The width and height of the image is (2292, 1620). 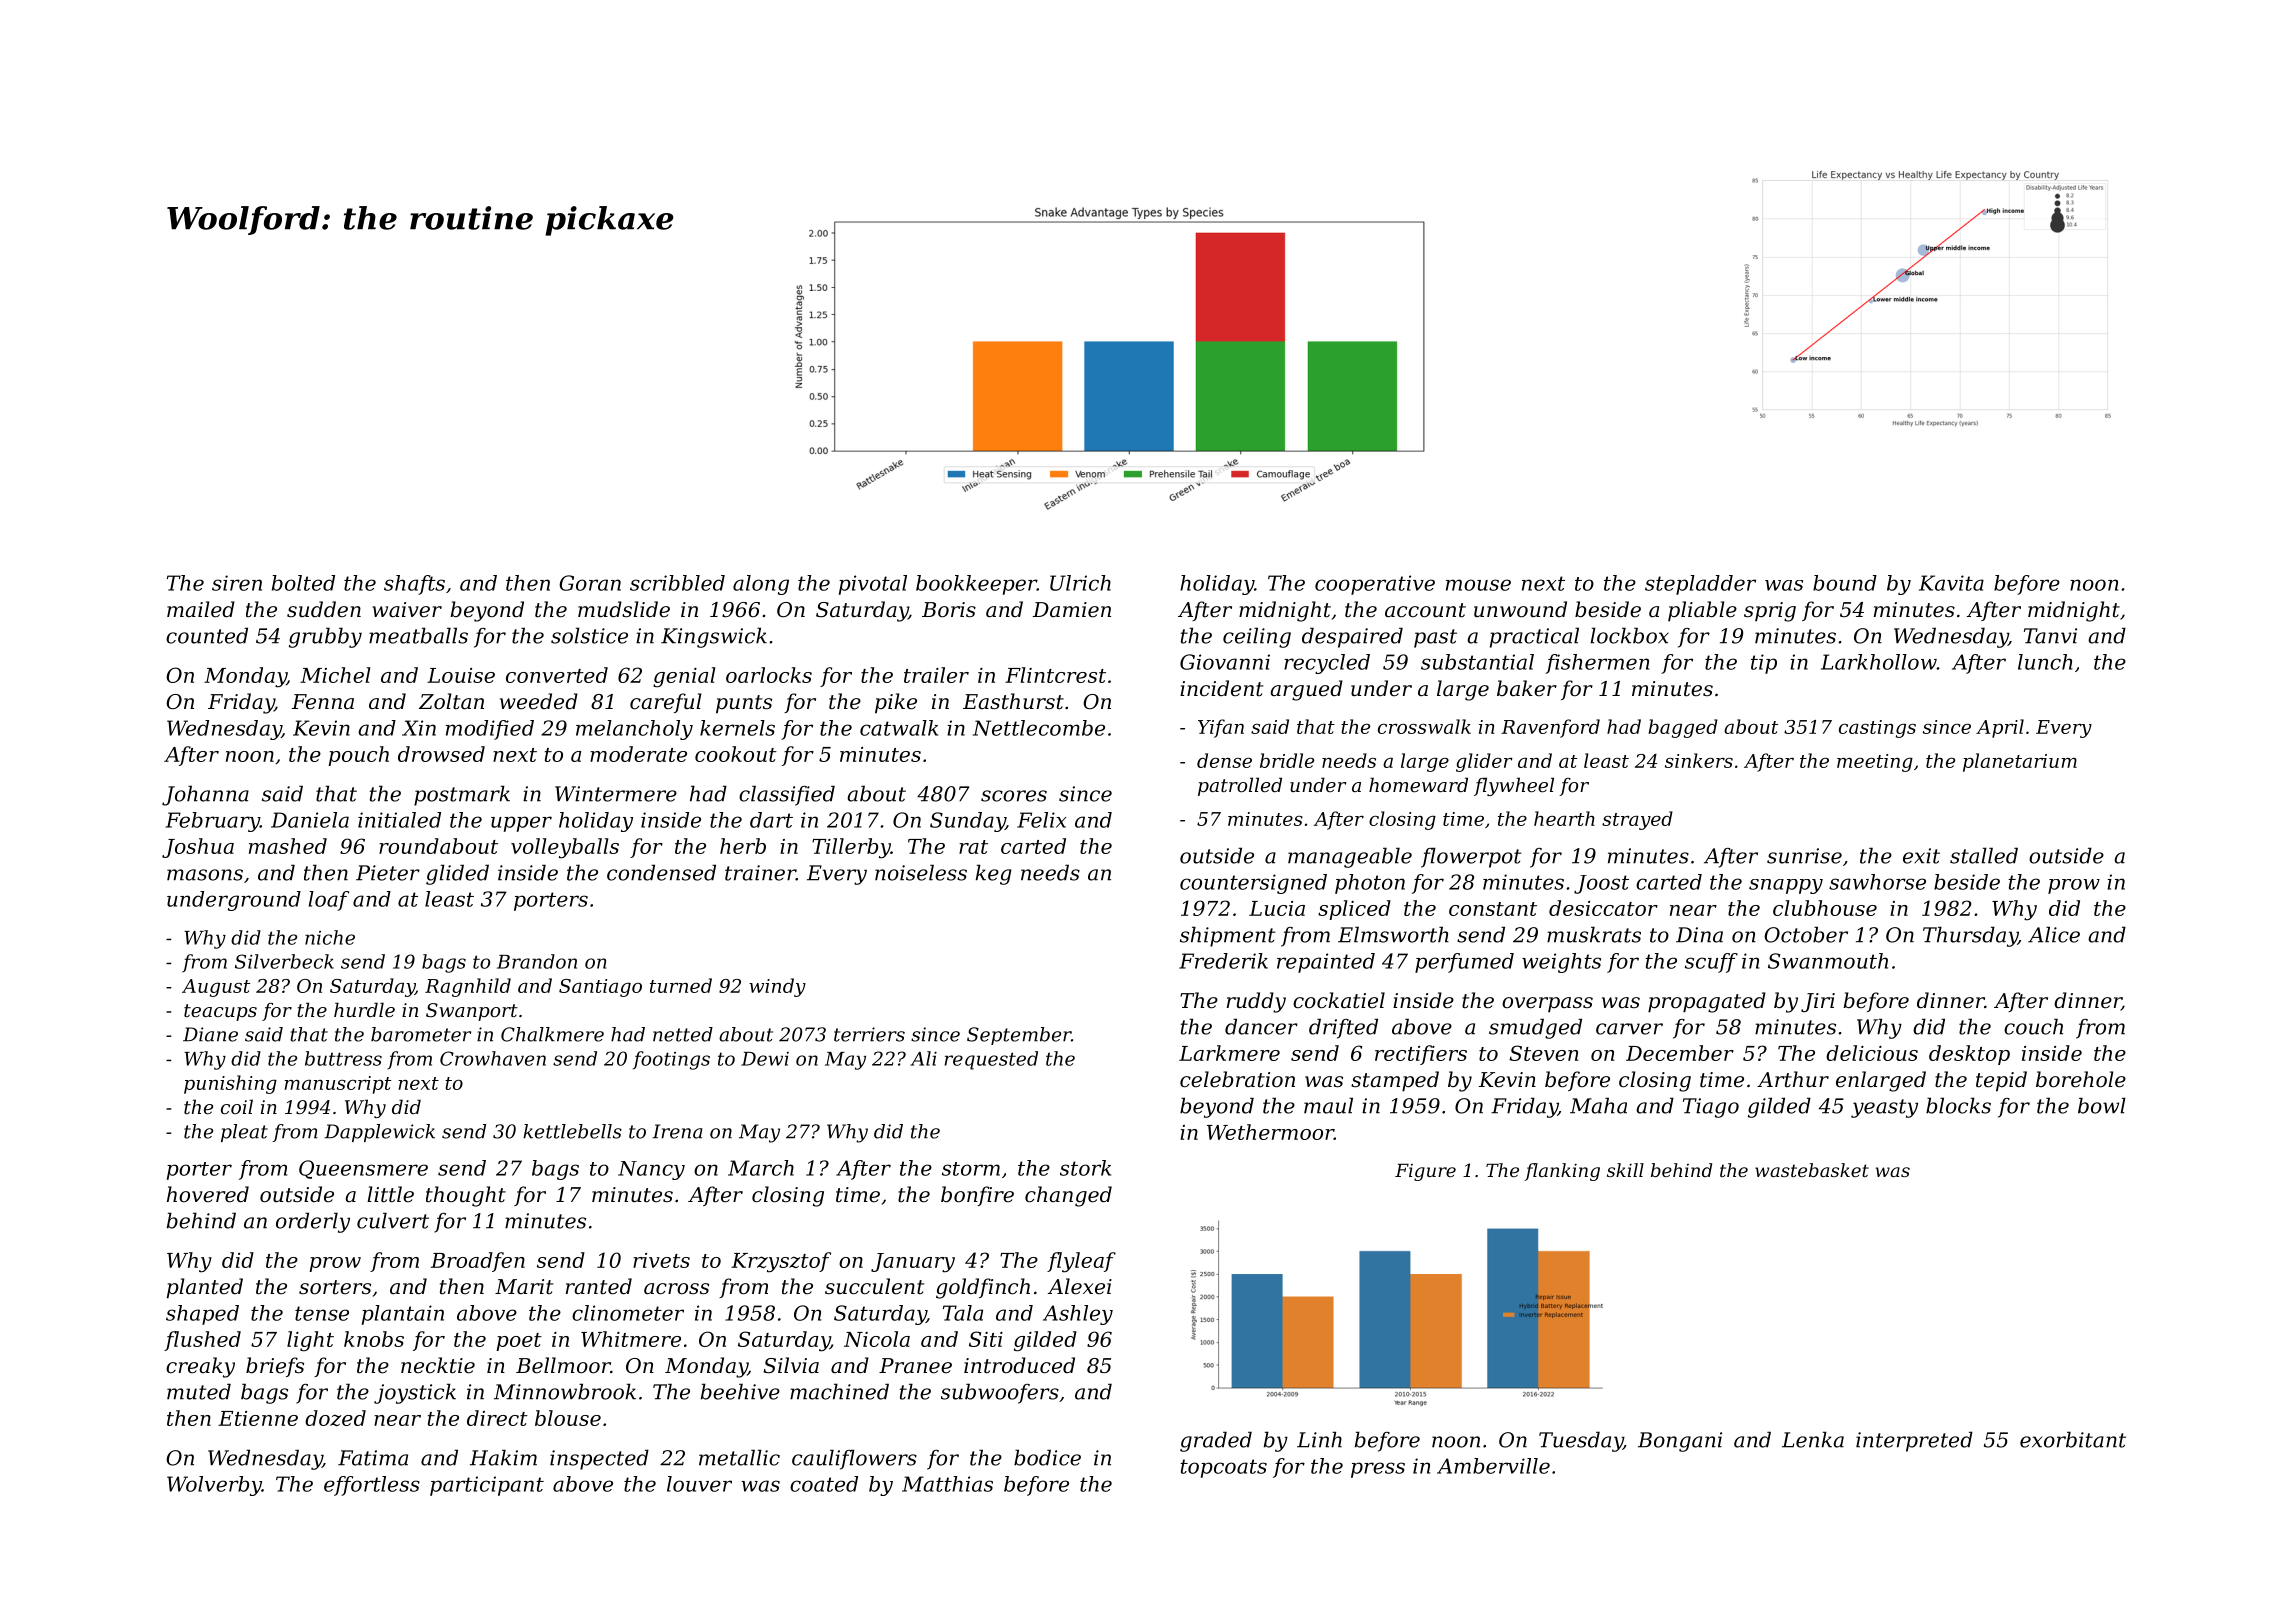 What do you see at coordinates (487, 1486) in the image?
I see `participant` at bounding box center [487, 1486].
